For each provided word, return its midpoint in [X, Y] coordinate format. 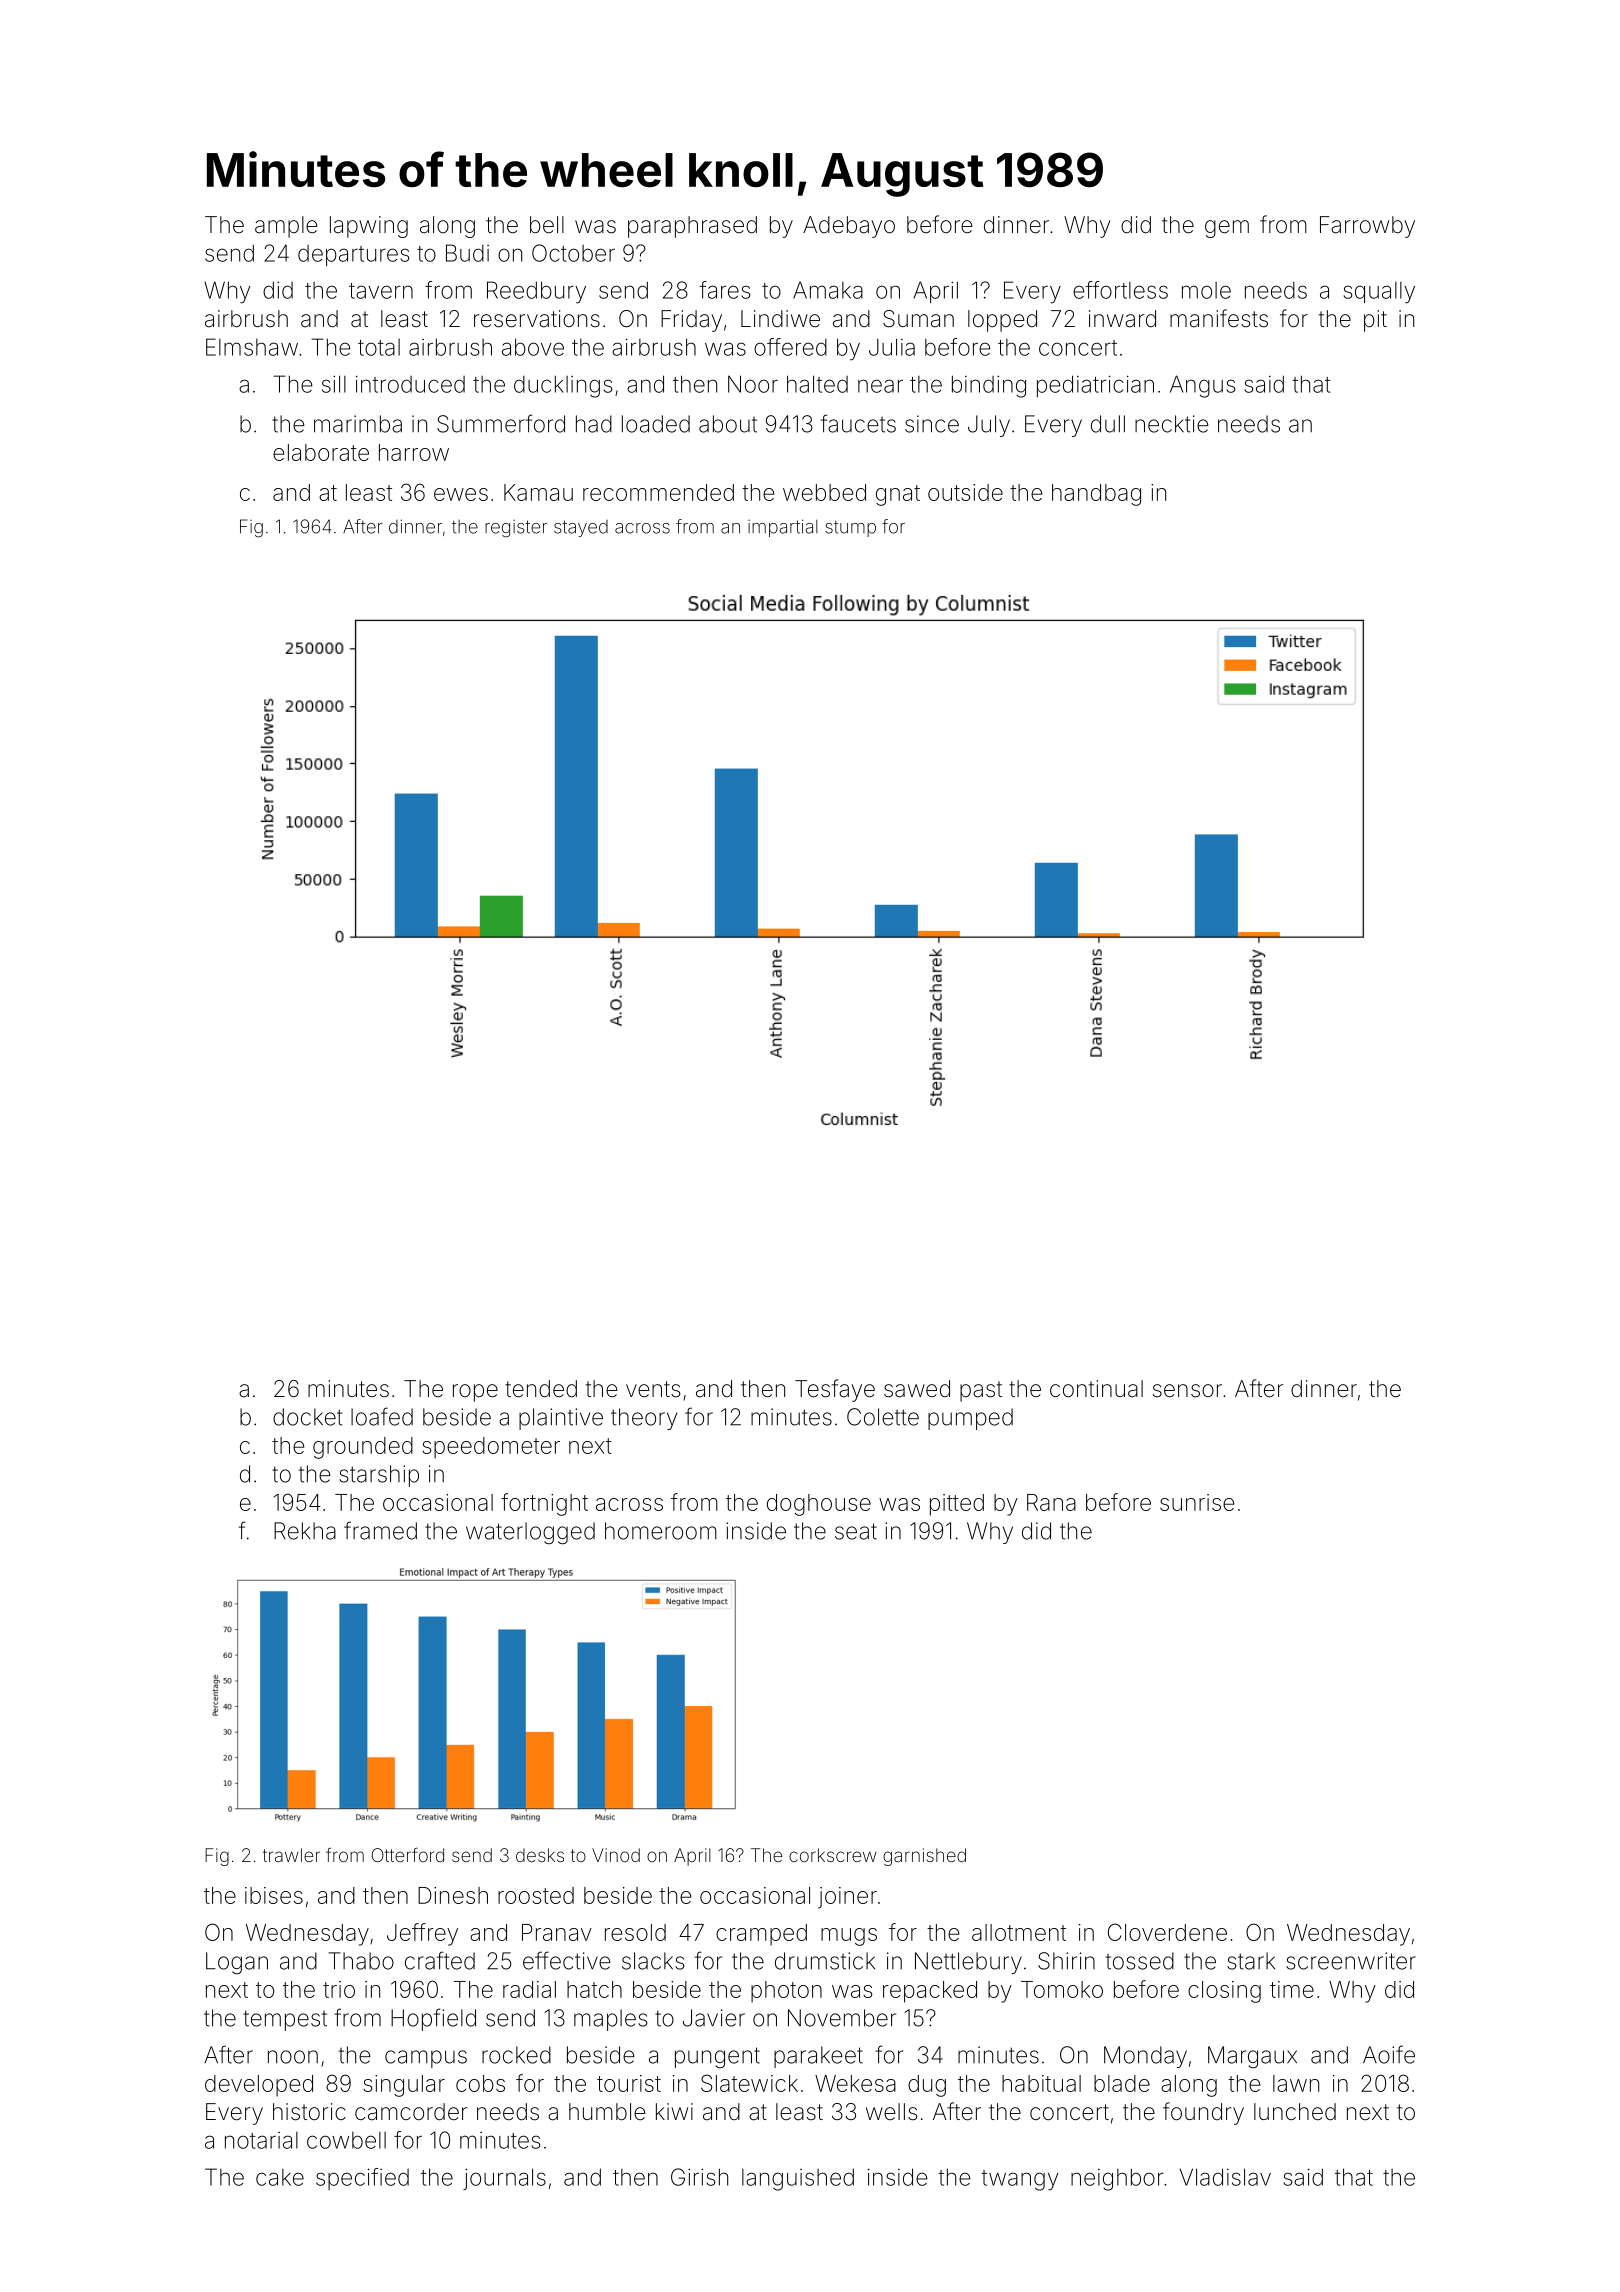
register [516, 529]
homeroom [661, 1531]
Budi [467, 253]
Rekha [305, 1531]
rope [475, 1393]
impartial [783, 528]
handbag [1096, 495]
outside [965, 492]
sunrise [1197, 1502]
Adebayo [849, 227]
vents [653, 1389]
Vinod [616, 1855]
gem [1227, 229]
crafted [440, 1960]
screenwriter [1351, 1961]
